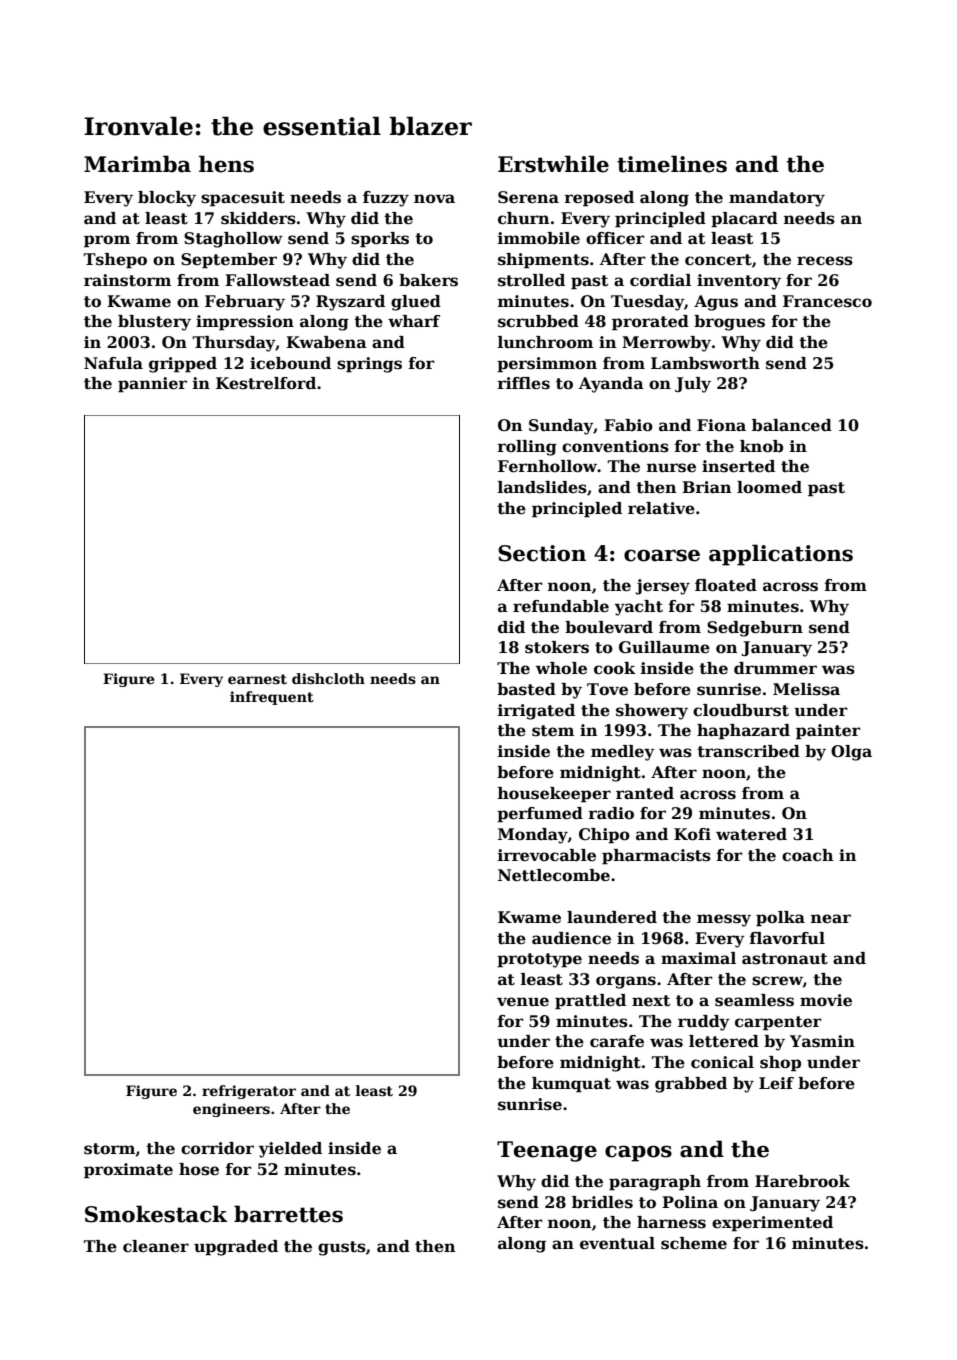  Describe the element at coordinates (743, 732) in the image. I see `haphazard` at that location.
